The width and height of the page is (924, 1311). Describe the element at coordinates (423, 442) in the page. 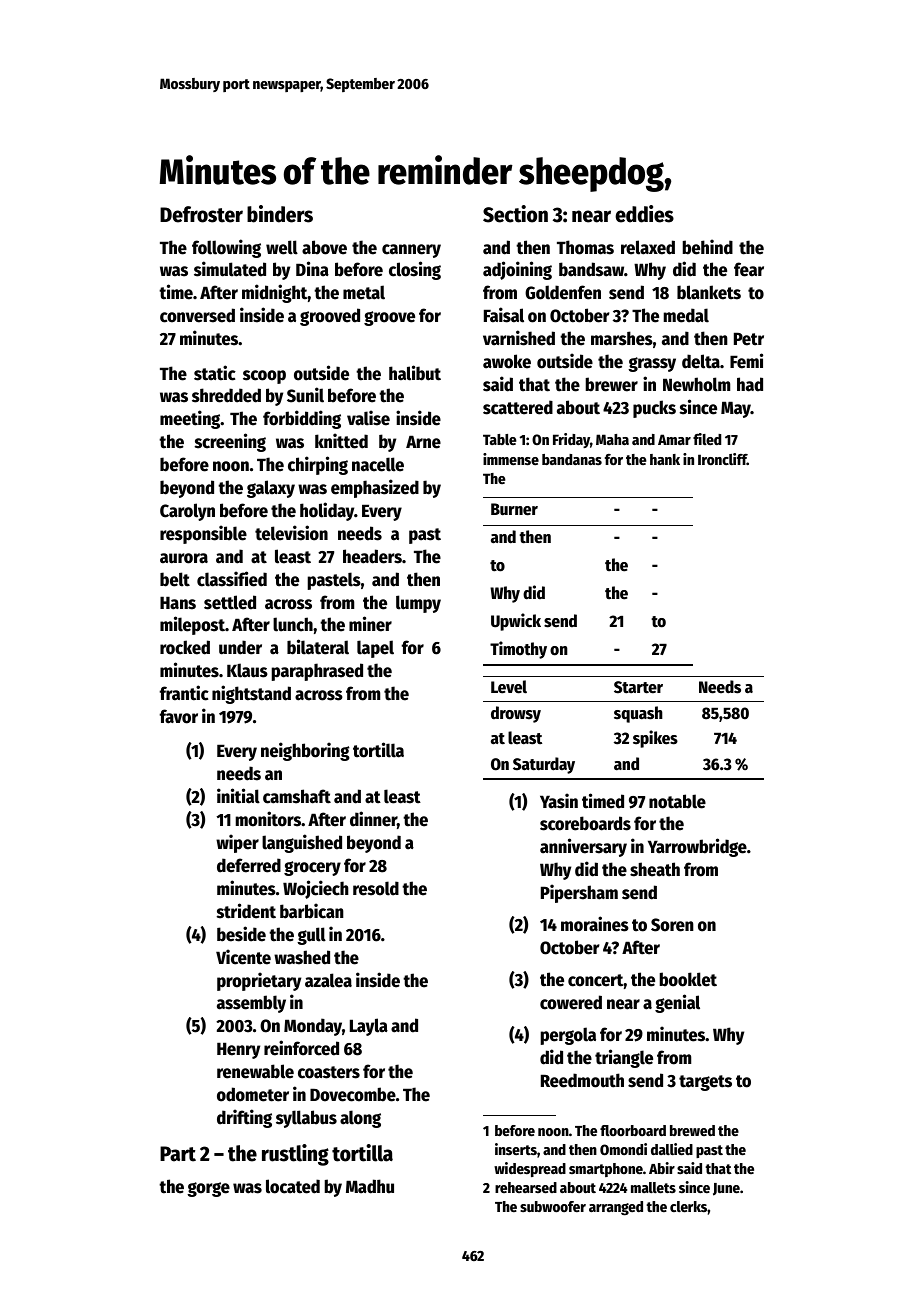

I see `Arne` at that location.
